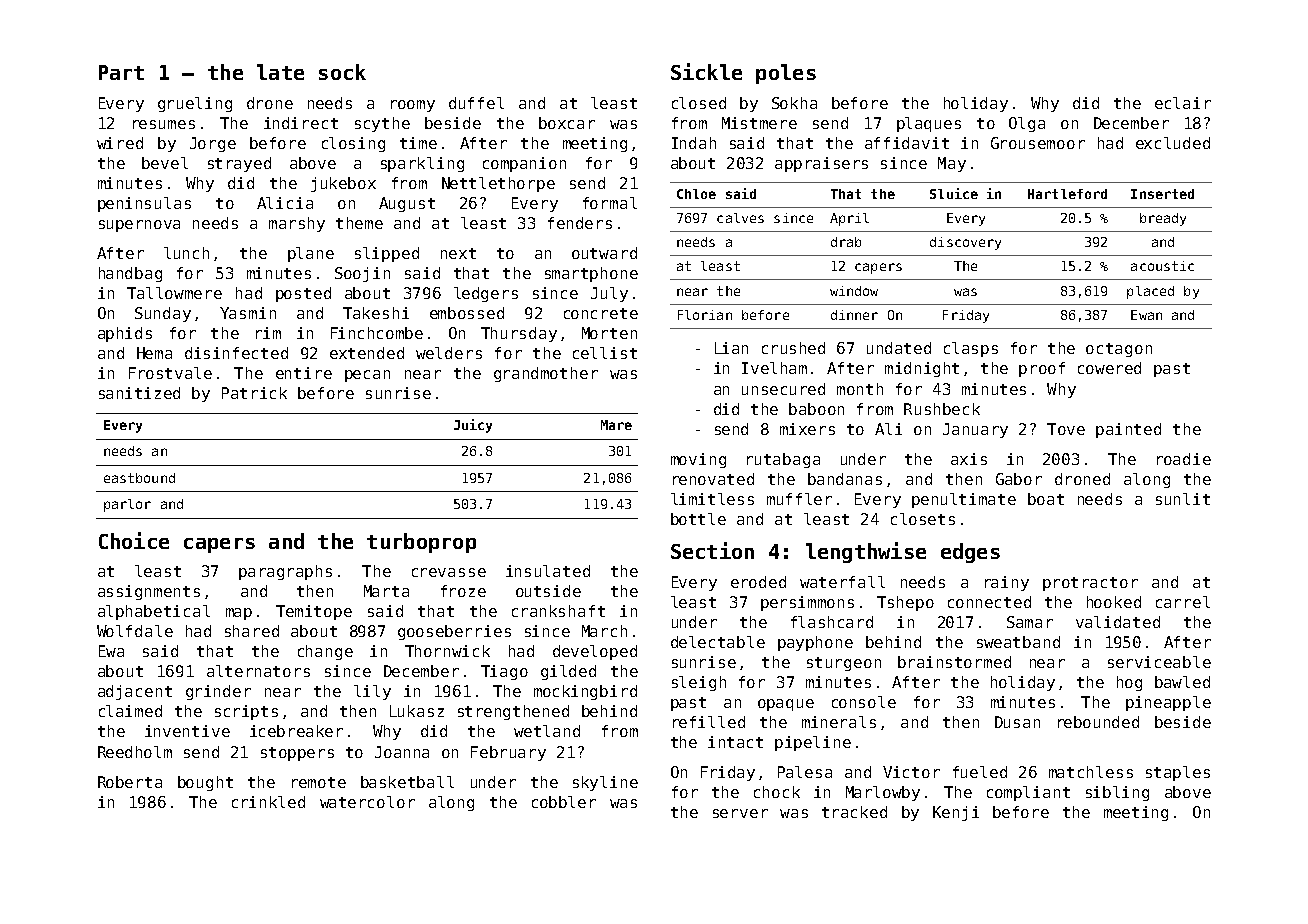  What do you see at coordinates (718, 642) in the screenshot?
I see `delectable` at bounding box center [718, 642].
